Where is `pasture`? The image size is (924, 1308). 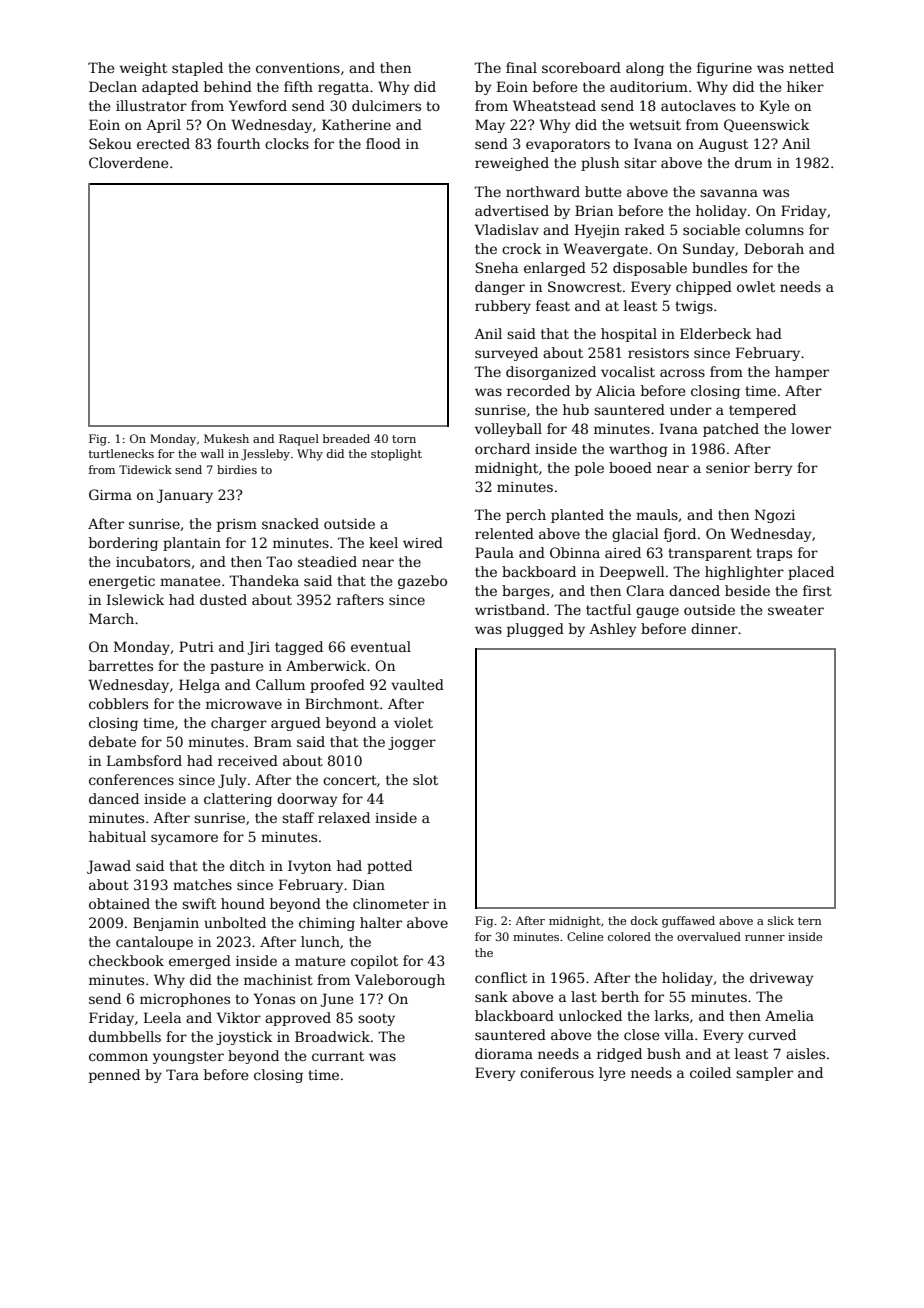
pasture is located at coordinates (236, 667).
